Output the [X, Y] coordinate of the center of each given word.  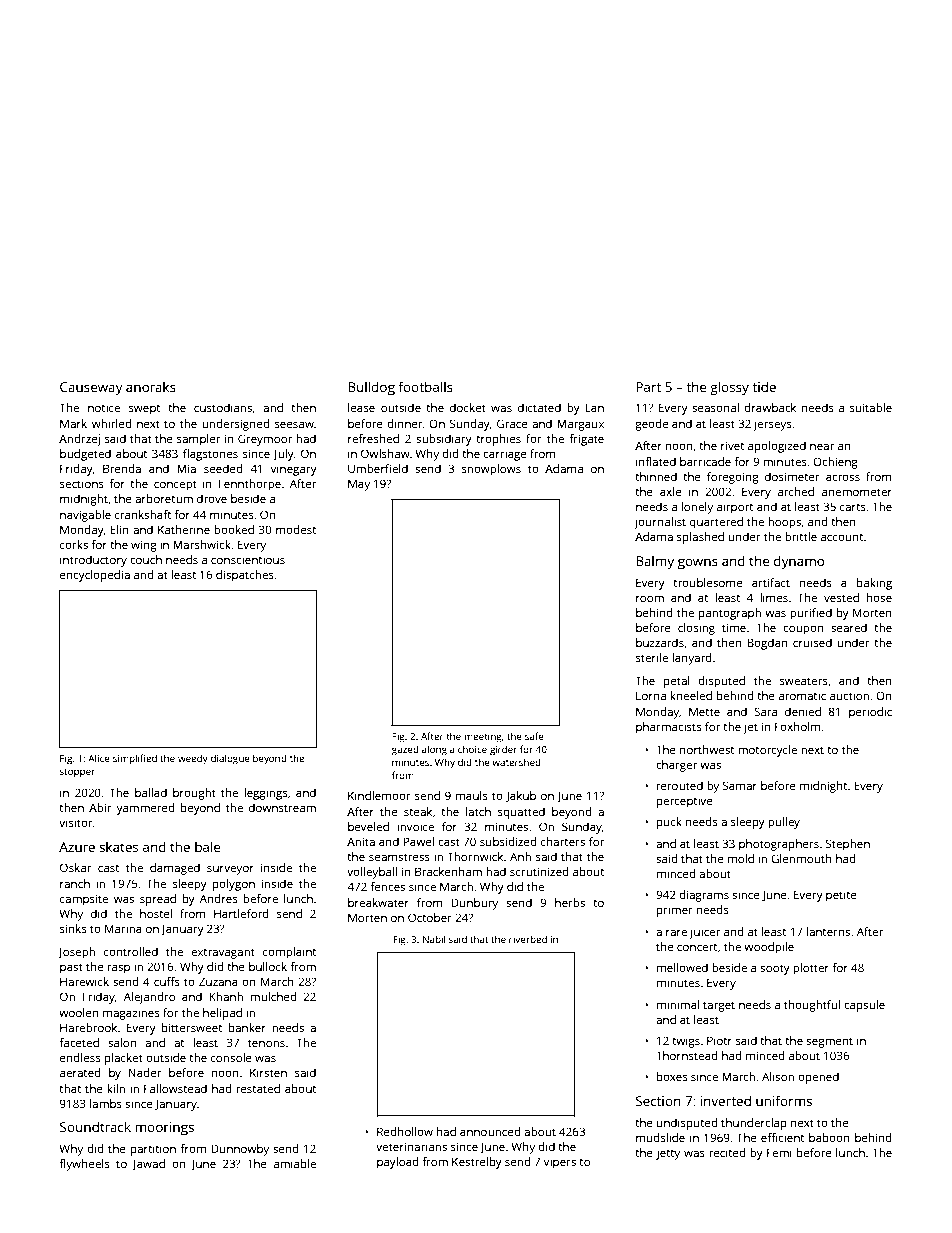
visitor [76, 822]
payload [397, 1163]
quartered [716, 523]
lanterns [828, 931]
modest [296, 529]
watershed [516, 762]
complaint [289, 953]
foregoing [733, 478]
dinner [405, 423]
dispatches [245, 576]
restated [258, 1088]
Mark [73, 423]
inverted [725, 1100]
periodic [870, 713]
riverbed [528, 939]
